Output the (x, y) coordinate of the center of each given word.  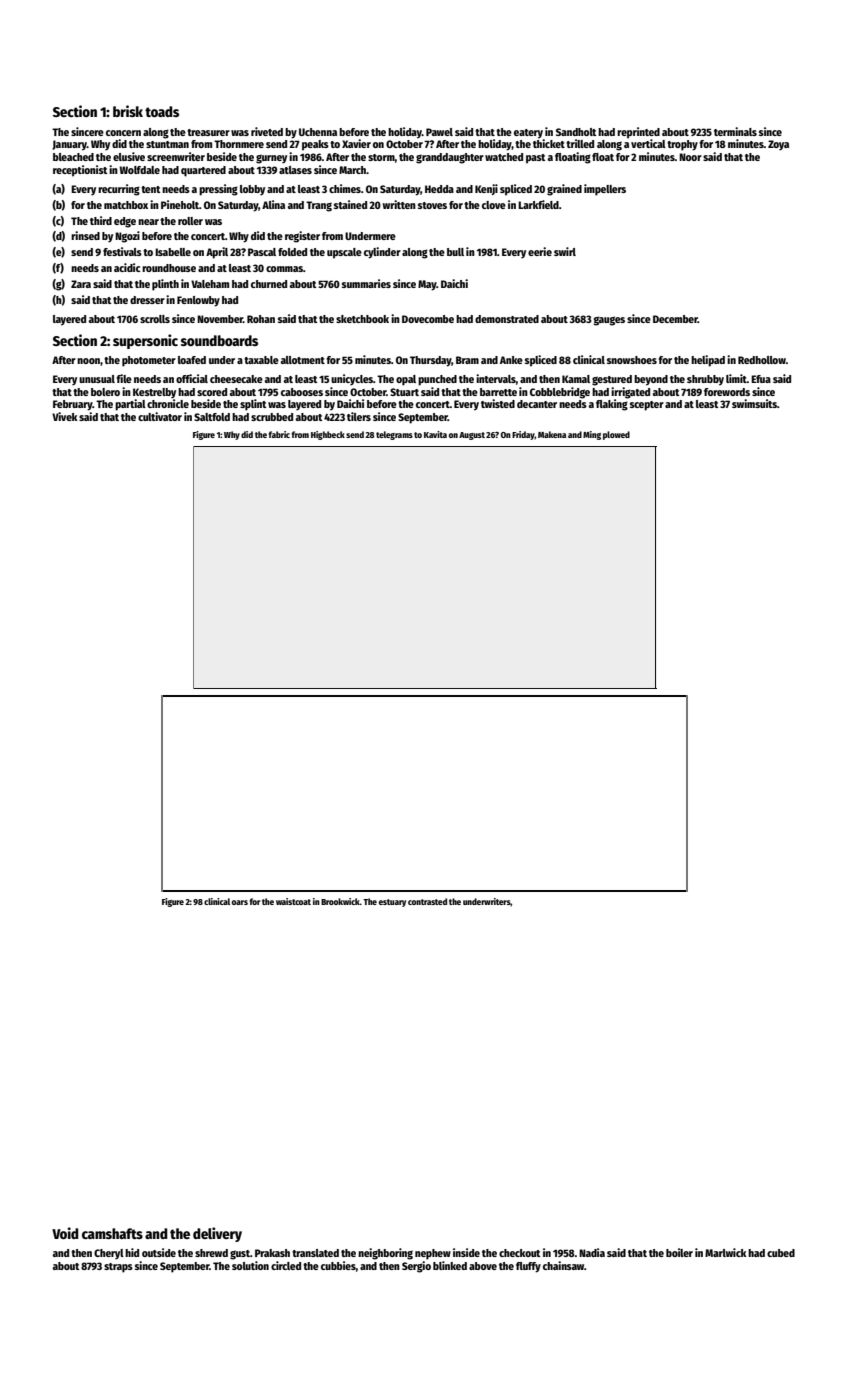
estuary (392, 903)
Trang (319, 206)
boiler (679, 1252)
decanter (537, 404)
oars (240, 902)
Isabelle (173, 252)
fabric (279, 434)
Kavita (435, 434)
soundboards (219, 340)
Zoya (778, 145)
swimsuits (754, 403)
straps (118, 1268)
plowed (616, 435)
